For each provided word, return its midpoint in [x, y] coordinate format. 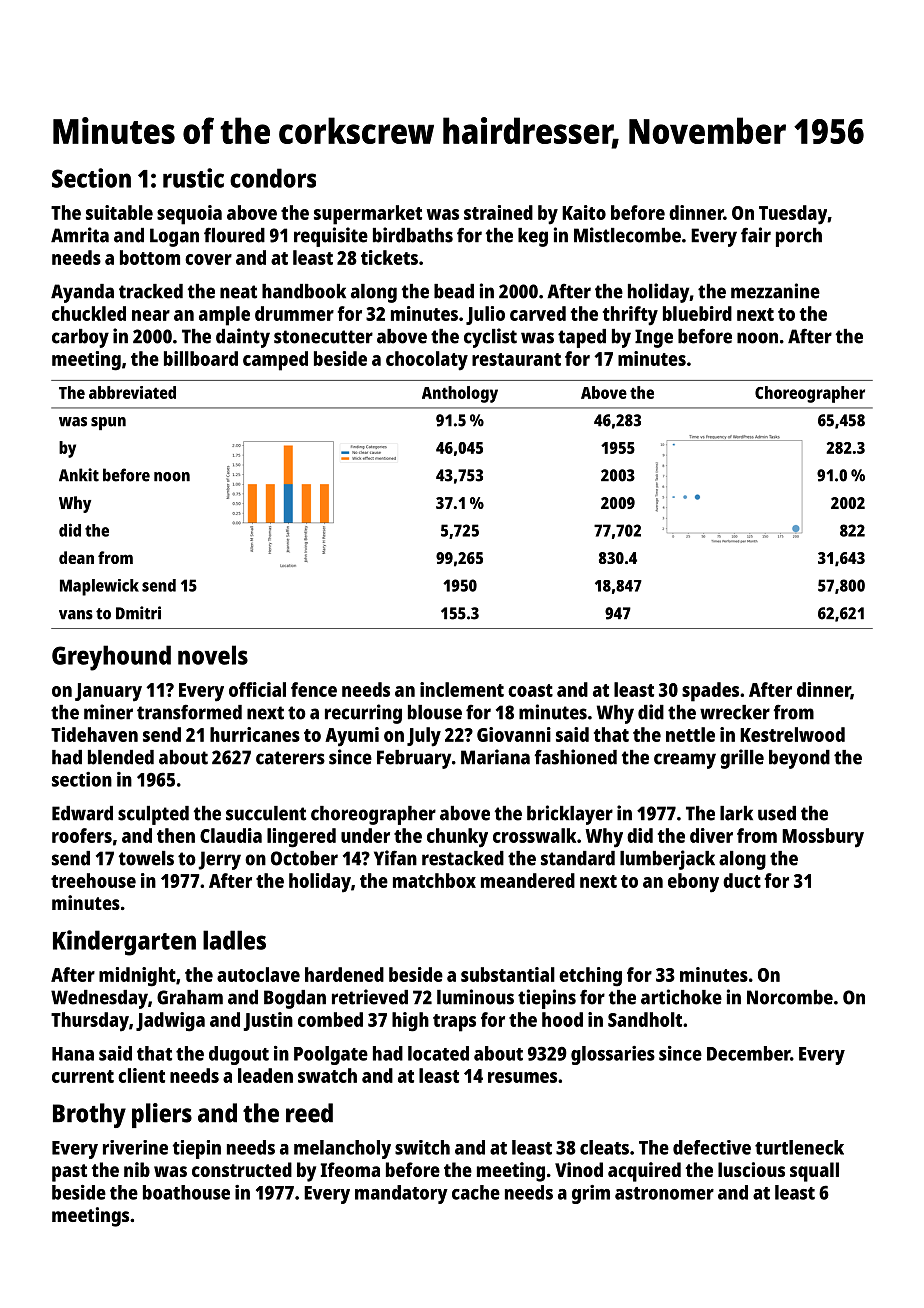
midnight [137, 977]
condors [273, 178]
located [438, 1053]
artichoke [681, 997]
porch [799, 237]
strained [498, 212]
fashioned [575, 757]
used [777, 813]
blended [121, 757]
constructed [242, 1169]
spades [710, 692]
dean [76, 557]
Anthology [460, 394]
